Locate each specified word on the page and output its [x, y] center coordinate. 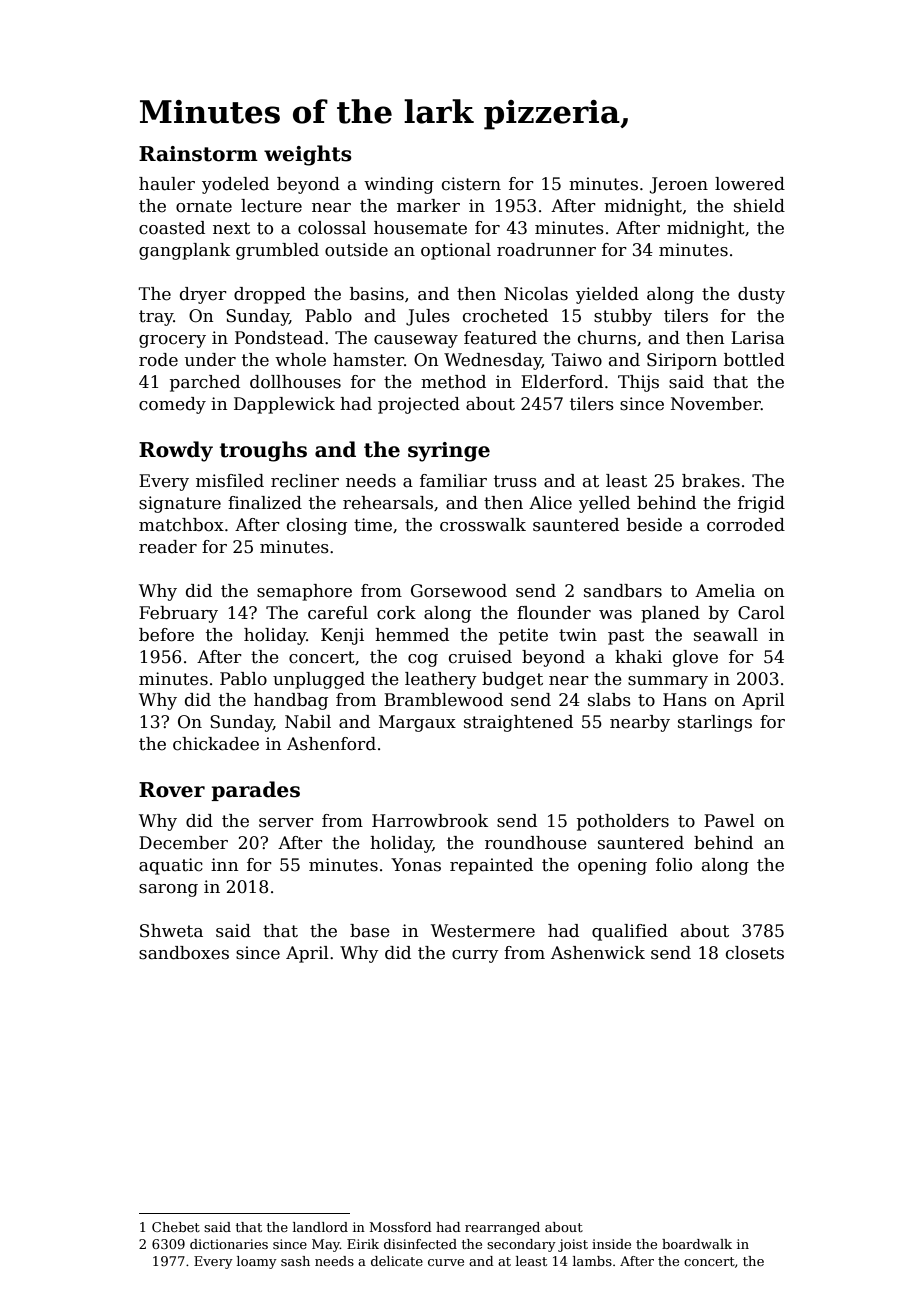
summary [668, 682]
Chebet [176, 1227]
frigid [761, 504]
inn [224, 864]
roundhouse [536, 843]
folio [674, 865]
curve [446, 1262]
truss [515, 481]
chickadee [216, 744]
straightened [518, 723]
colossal [332, 228]
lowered [750, 184]
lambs [592, 1261]
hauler [167, 184]
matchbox [181, 525]
